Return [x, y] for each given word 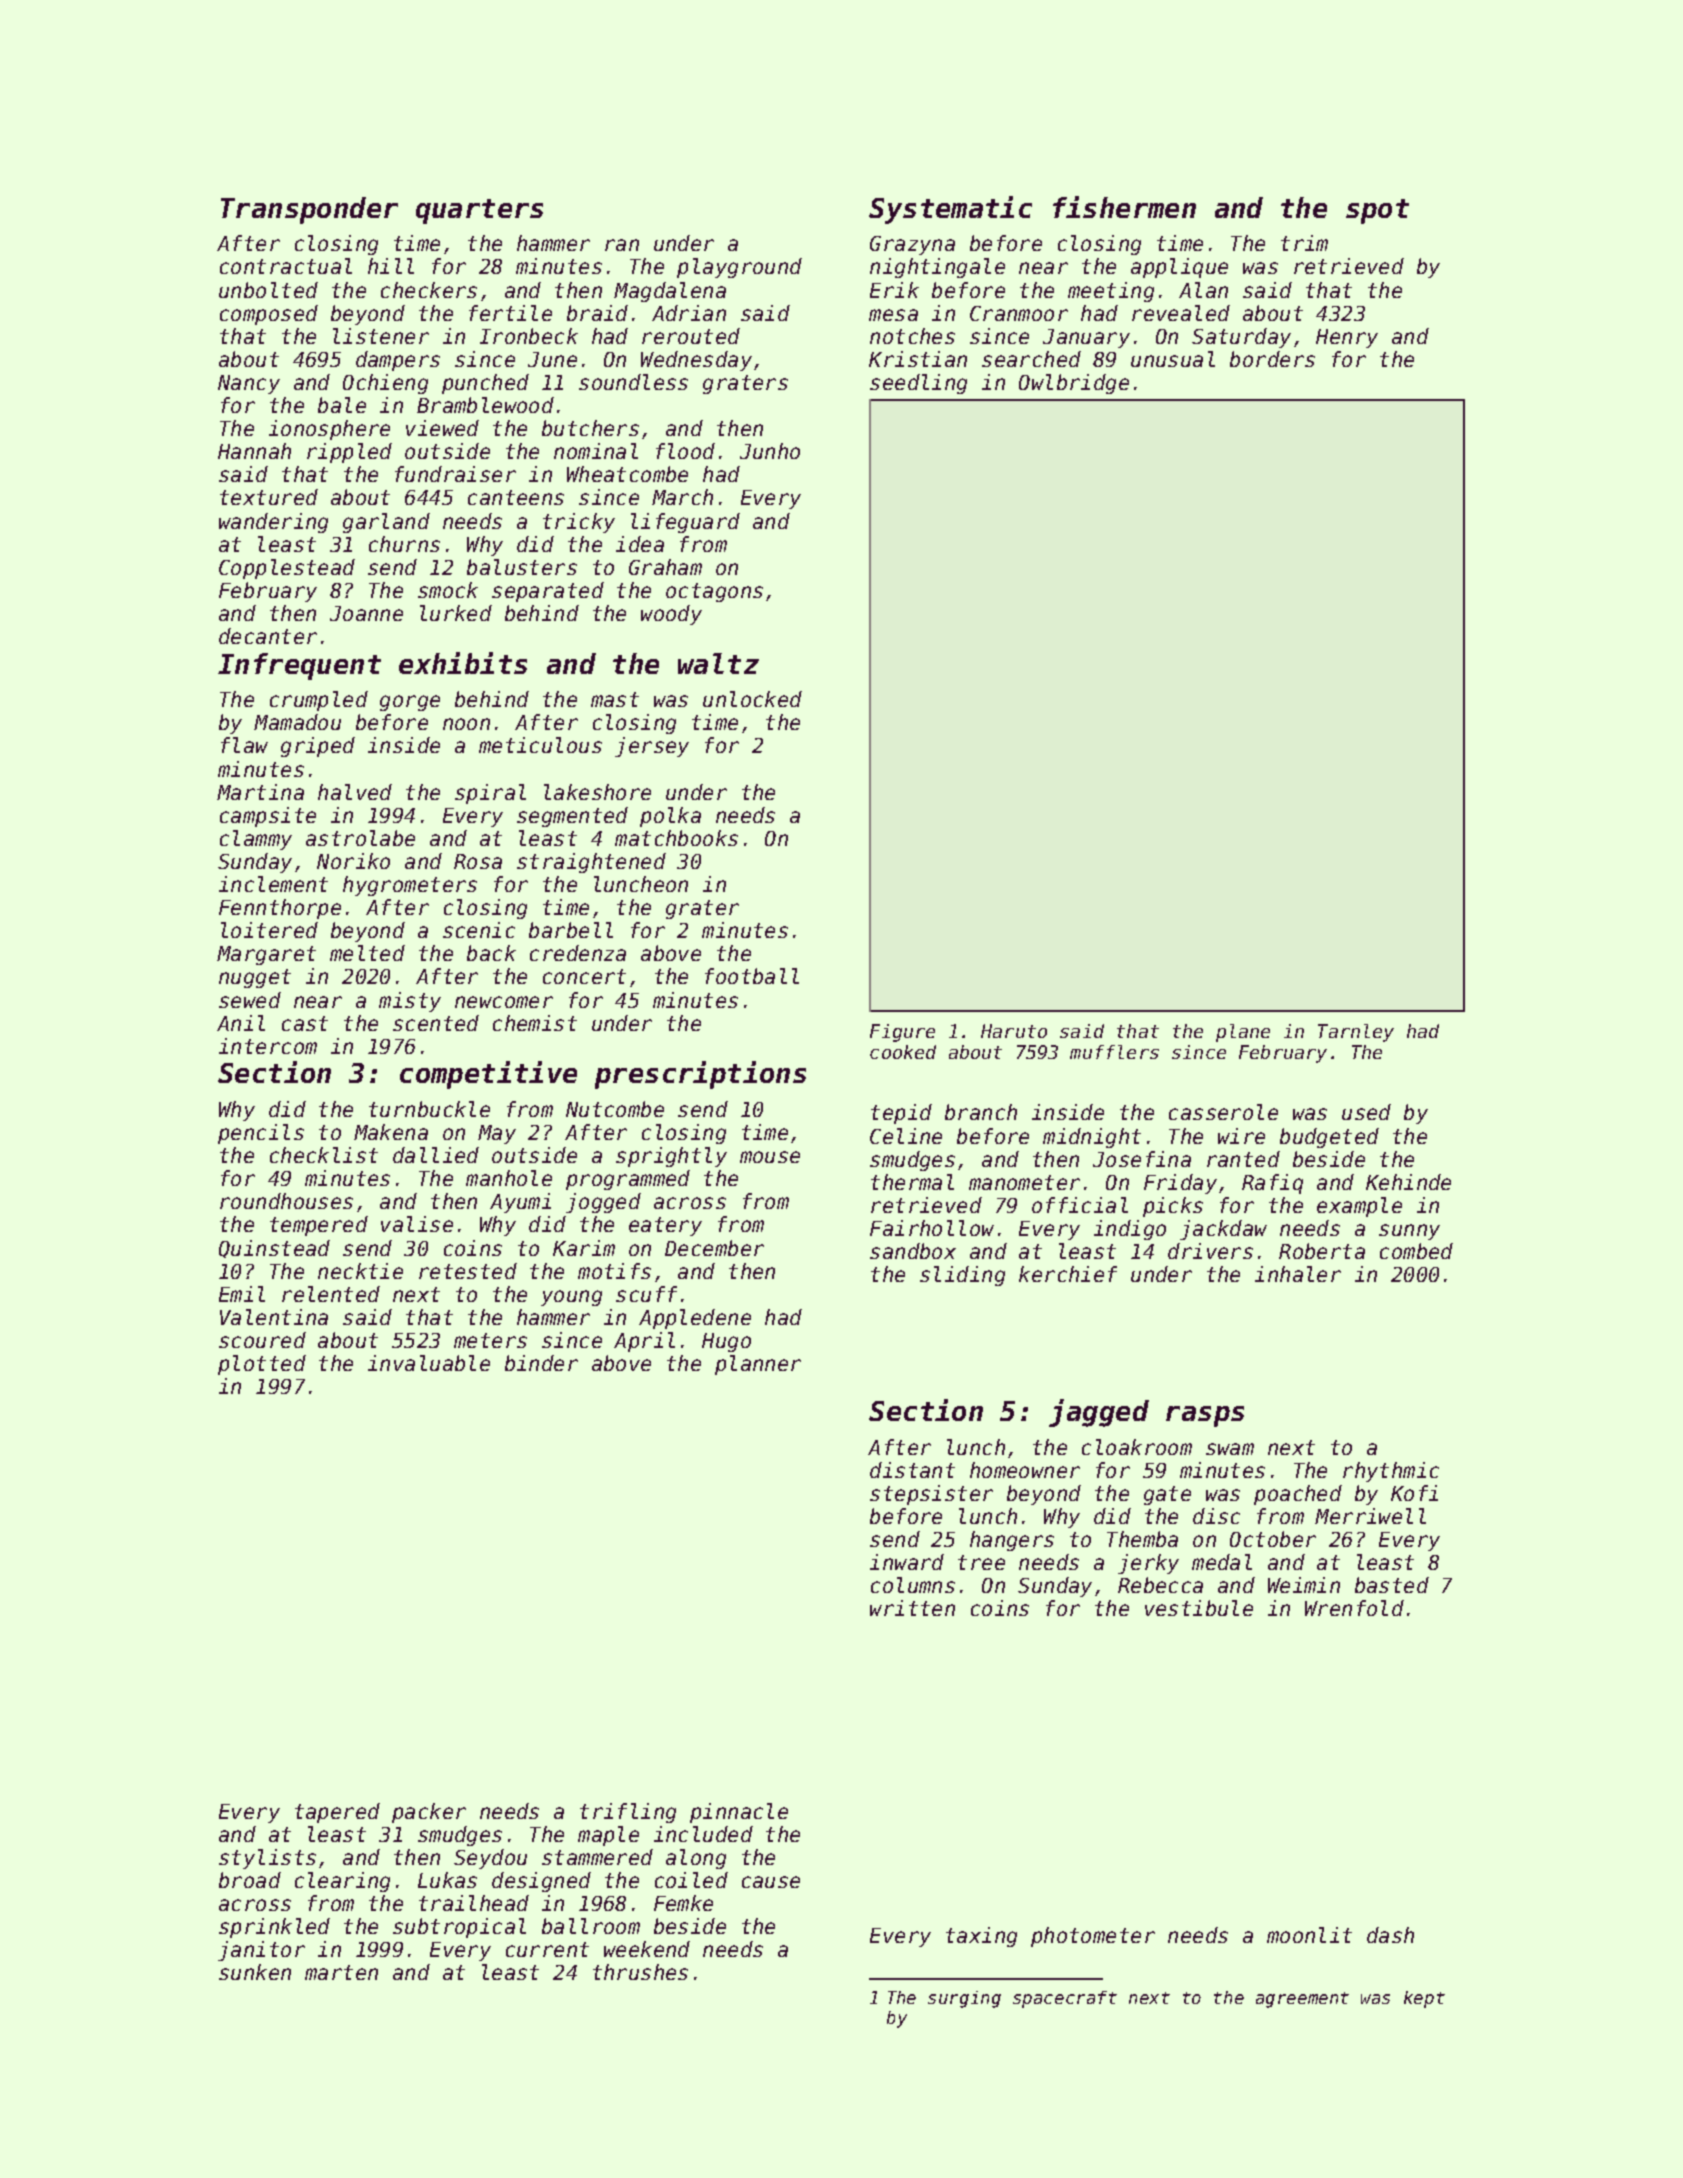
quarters [479, 211]
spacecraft [1065, 1999]
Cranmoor [1019, 313]
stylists [267, 1859]
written [912, 1608]
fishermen [1124, 207]
